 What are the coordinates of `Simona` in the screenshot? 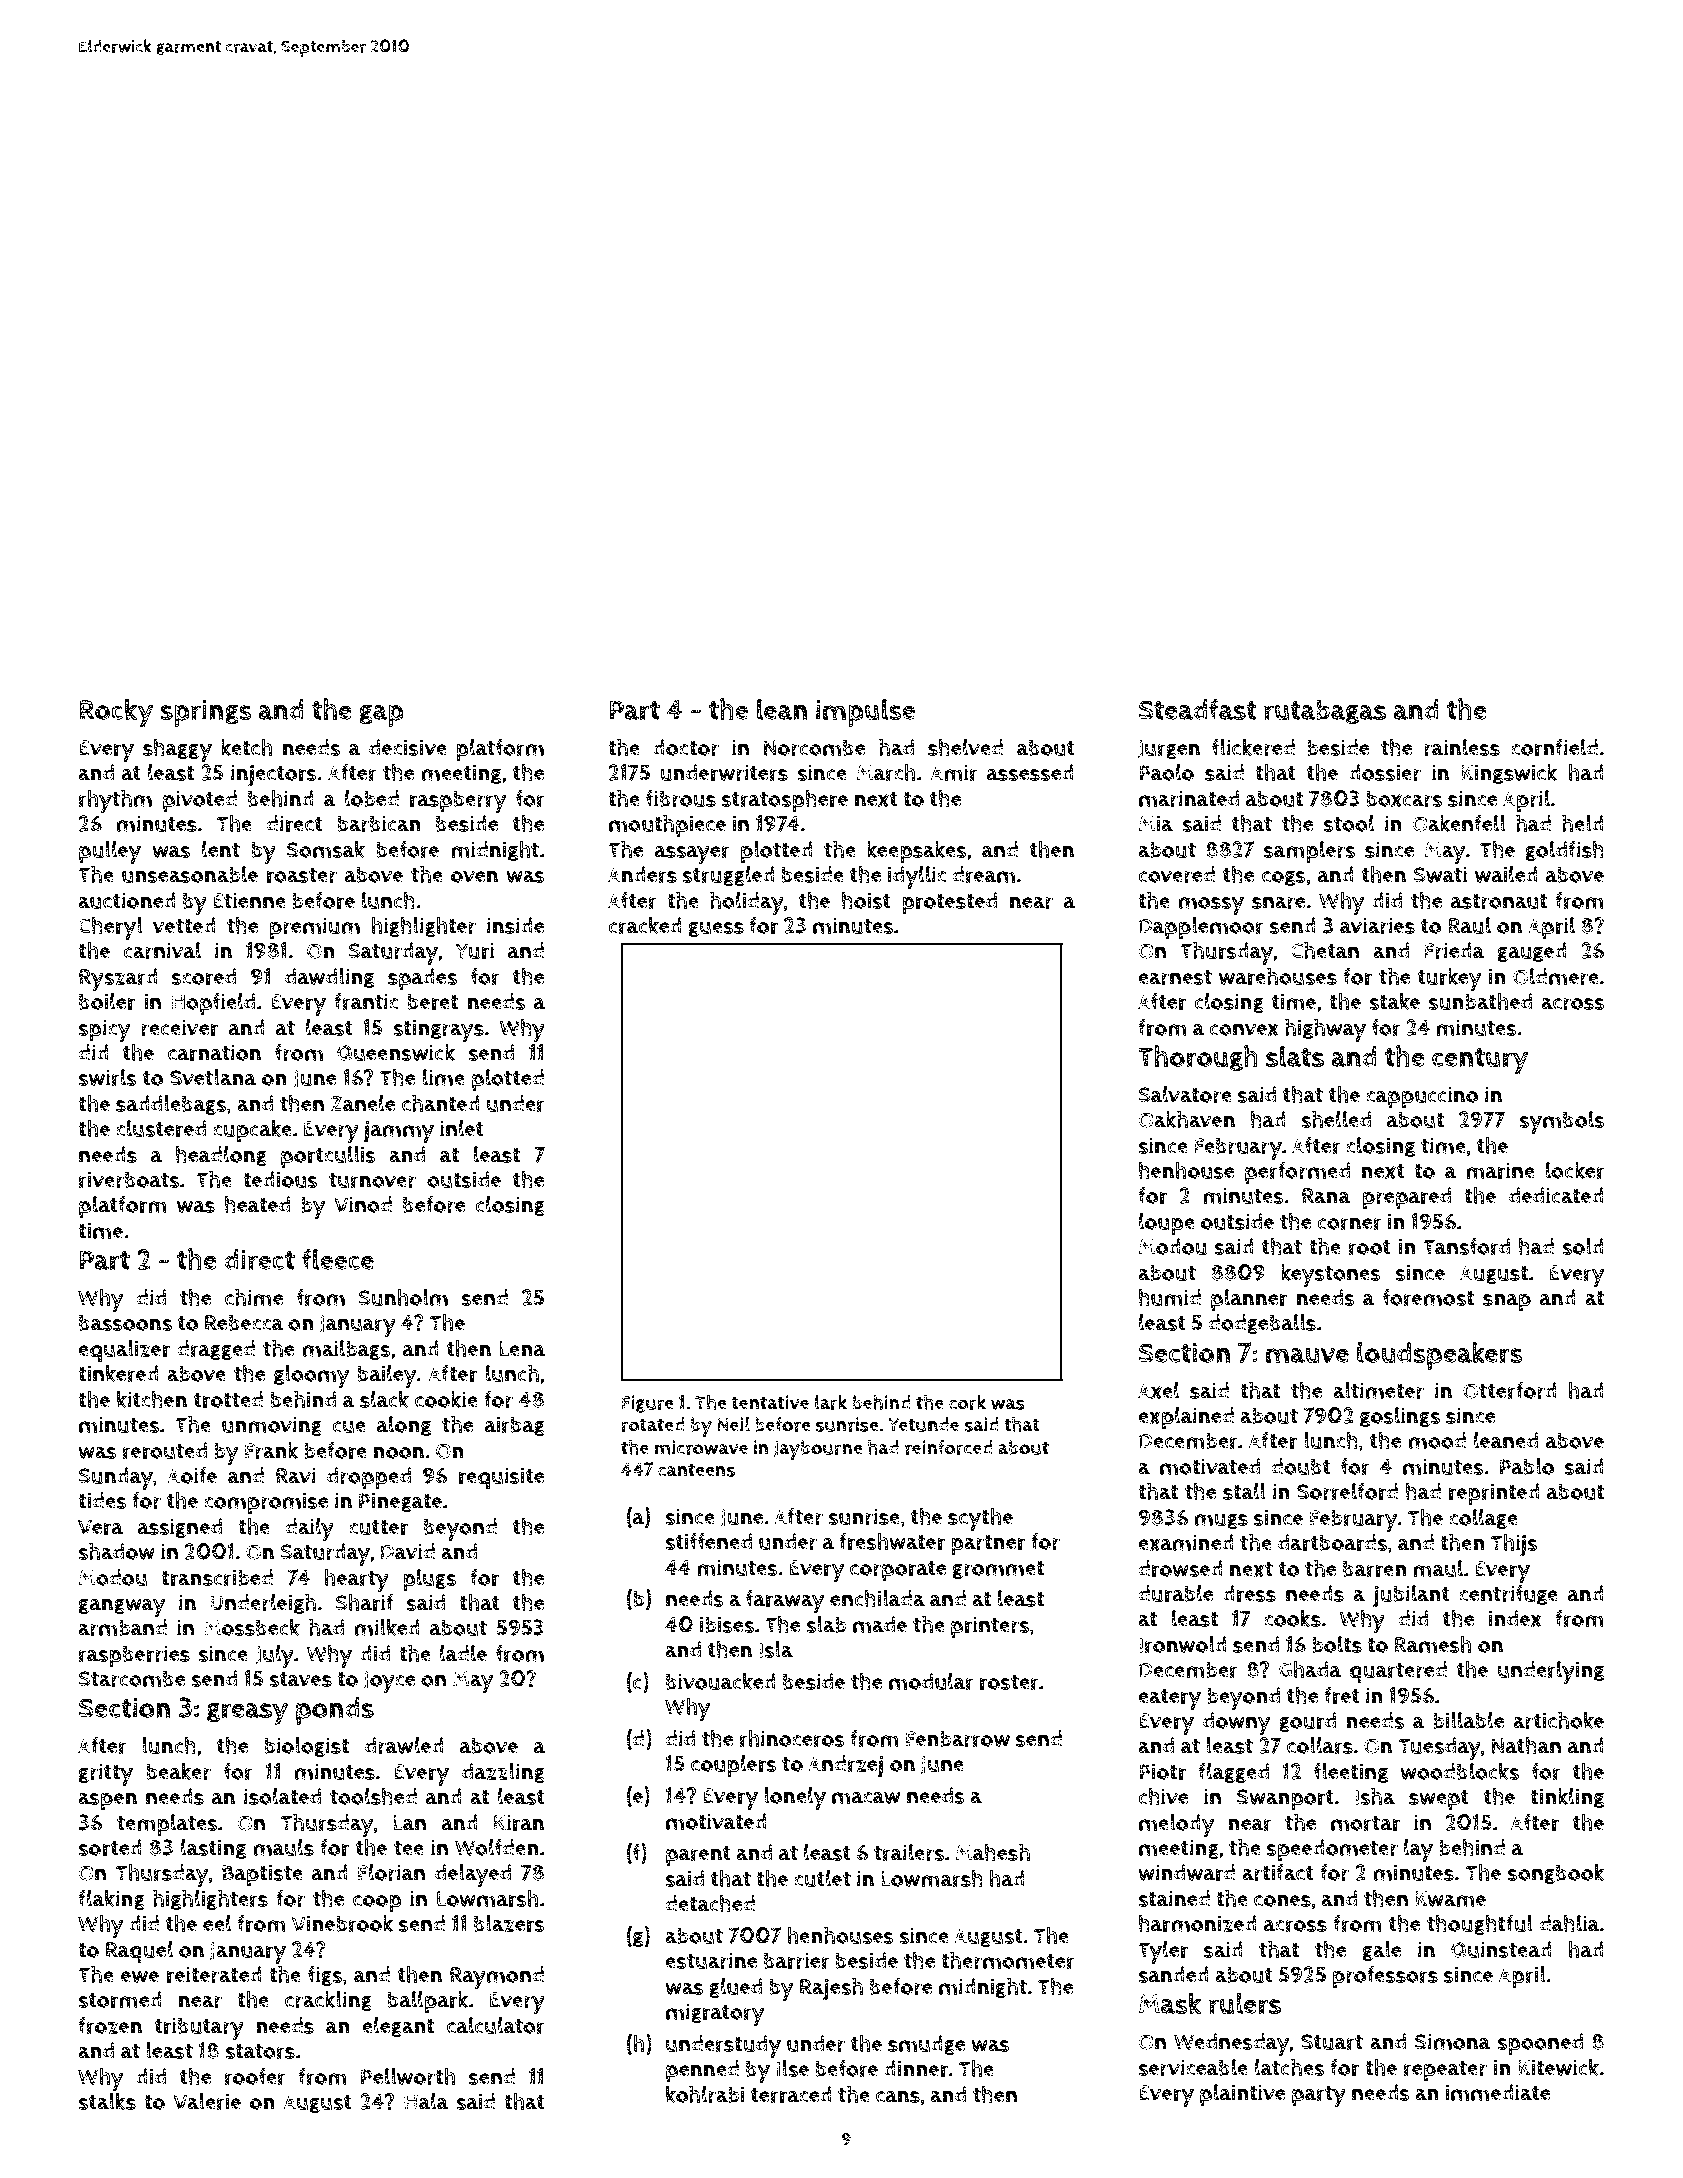 It's located at (1453, 2041).
